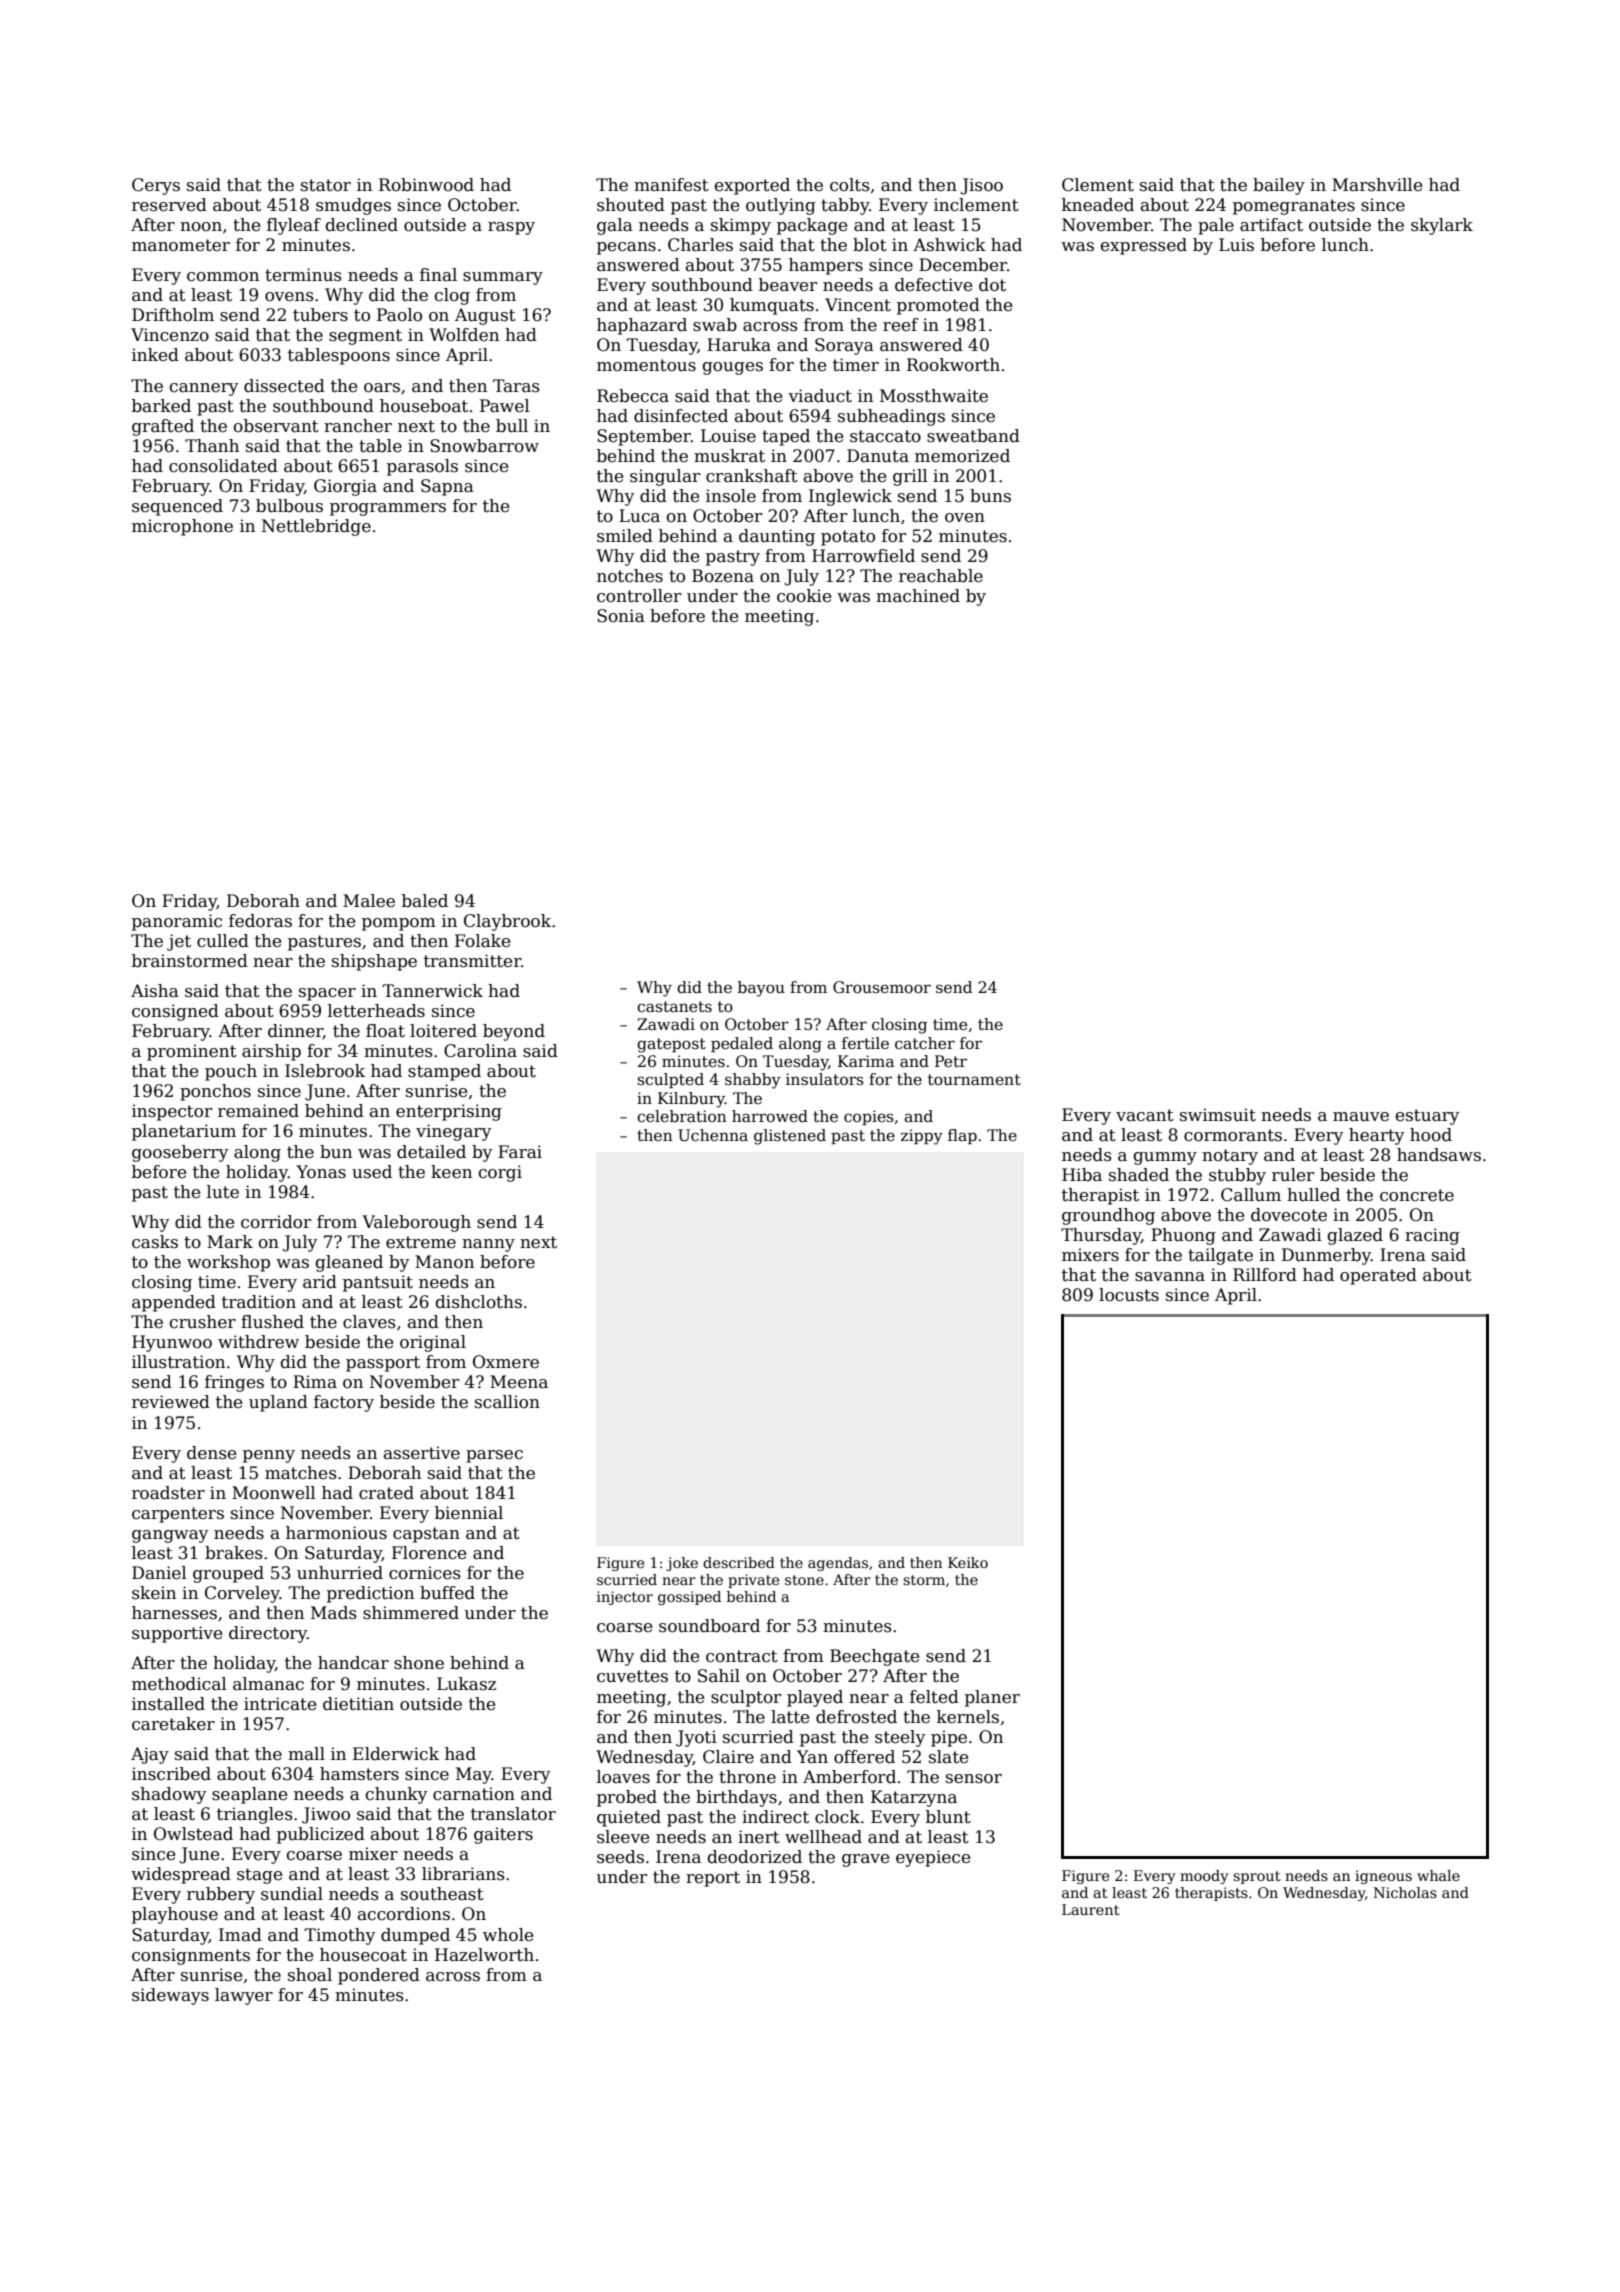 The width and height of the document is (1620, 2292). I want to click on segment, so click(365, 337).
